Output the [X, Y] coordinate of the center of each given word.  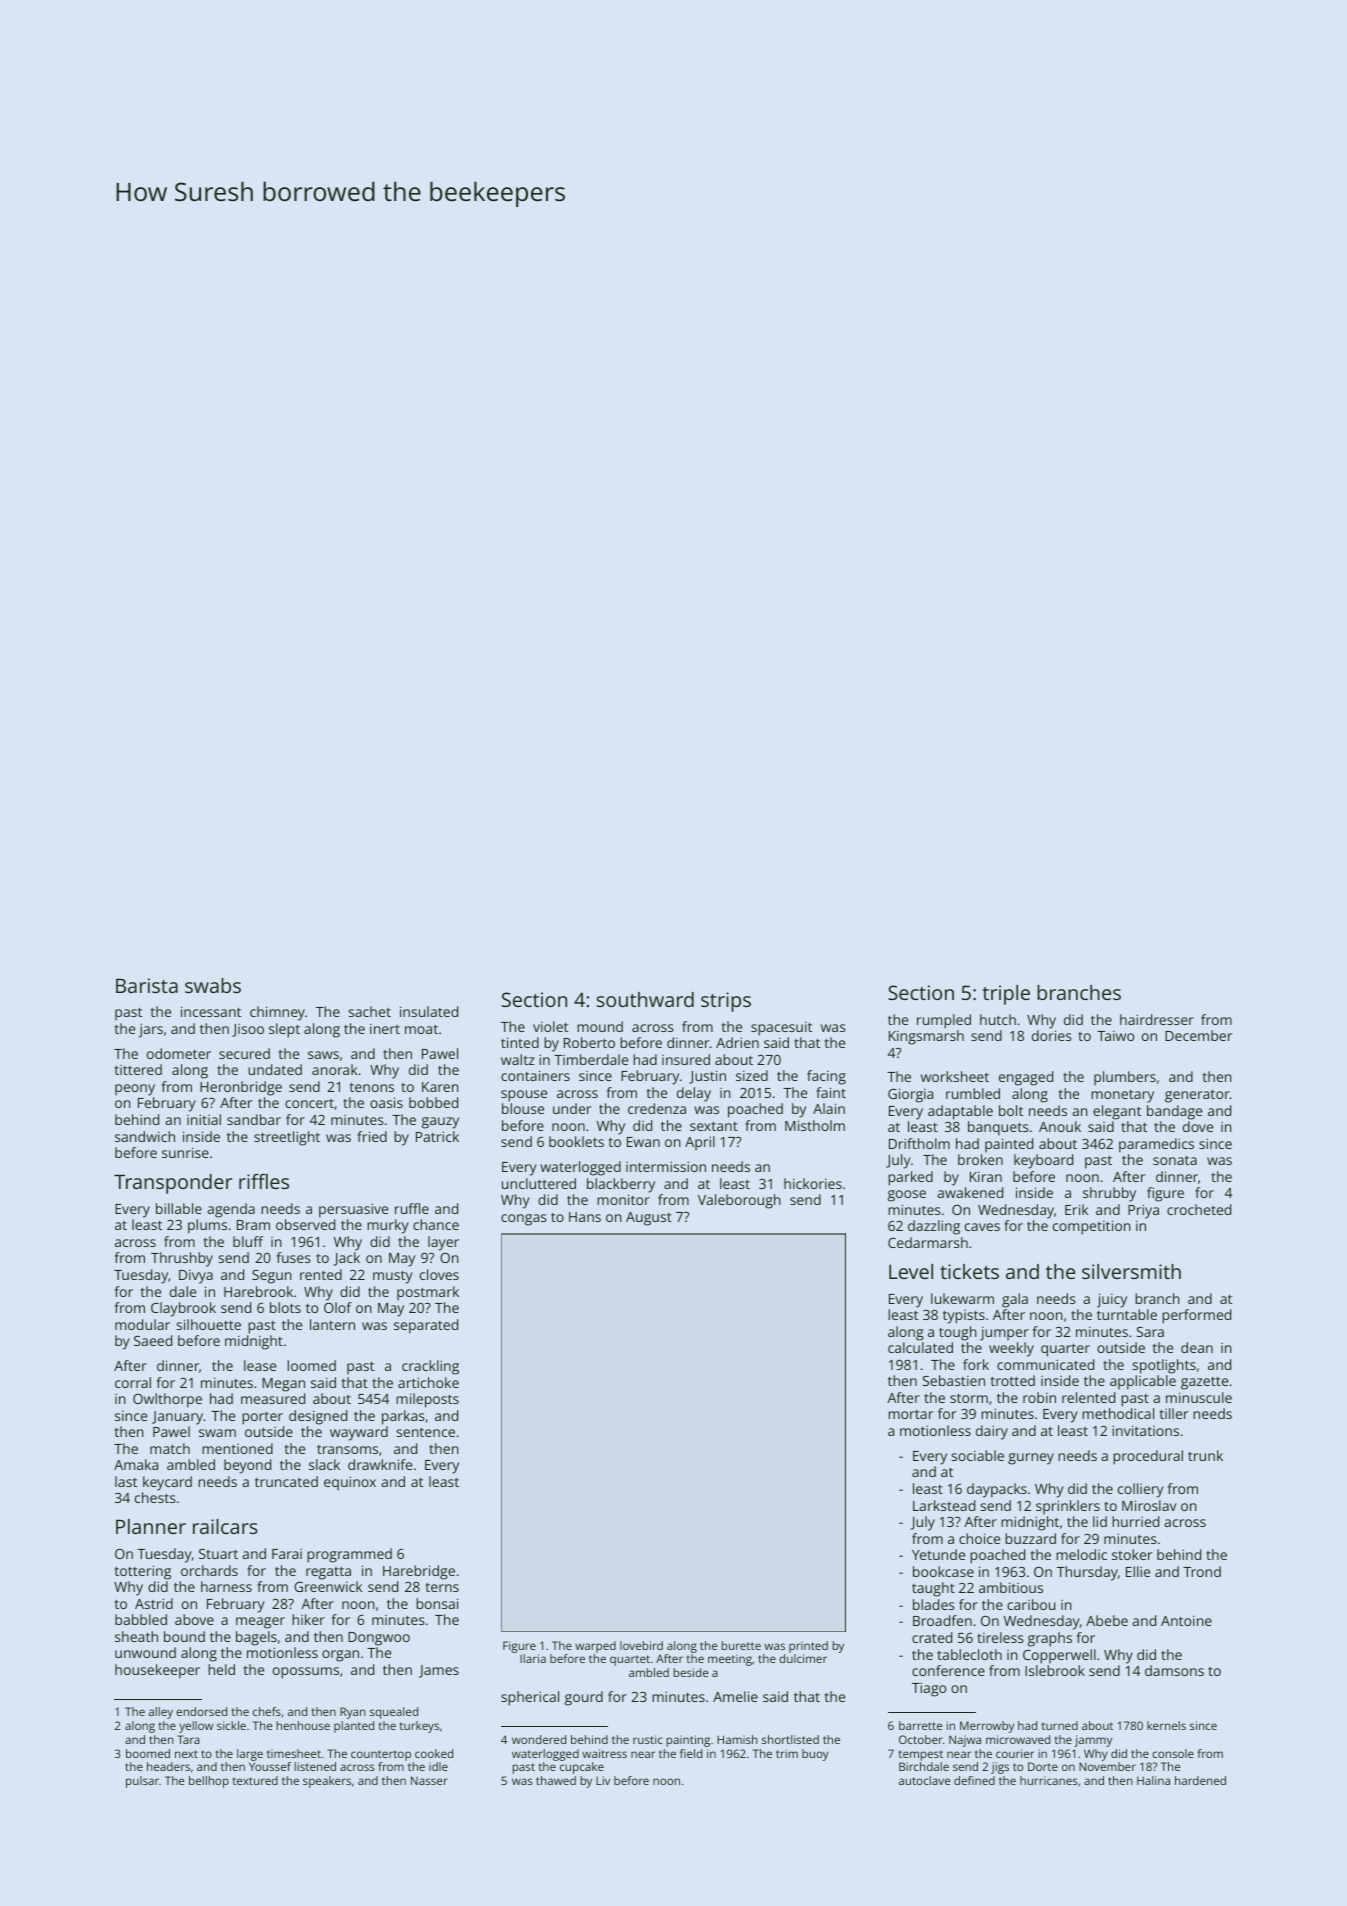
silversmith [1131, 1271]
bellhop [209, 1782]
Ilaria [533, 1658]
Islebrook [1055, 1670]
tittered [138, 1069]
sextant [714, 1126]
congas [524, 1220]
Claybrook [183, 1309]
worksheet [955, 1076]
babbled [141, 1619]
